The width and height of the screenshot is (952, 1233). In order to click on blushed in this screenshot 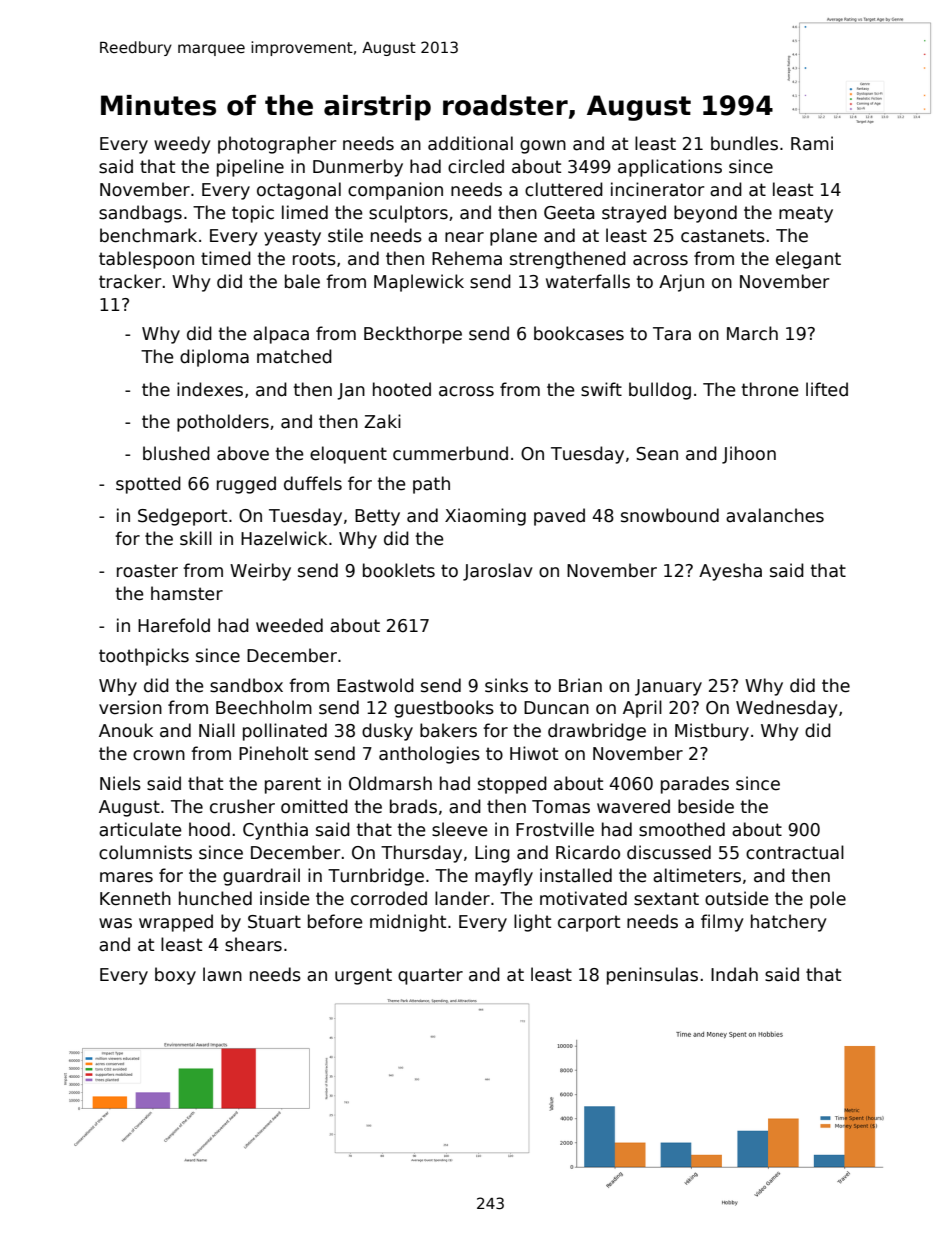, I will do `click(176, 453)`.
